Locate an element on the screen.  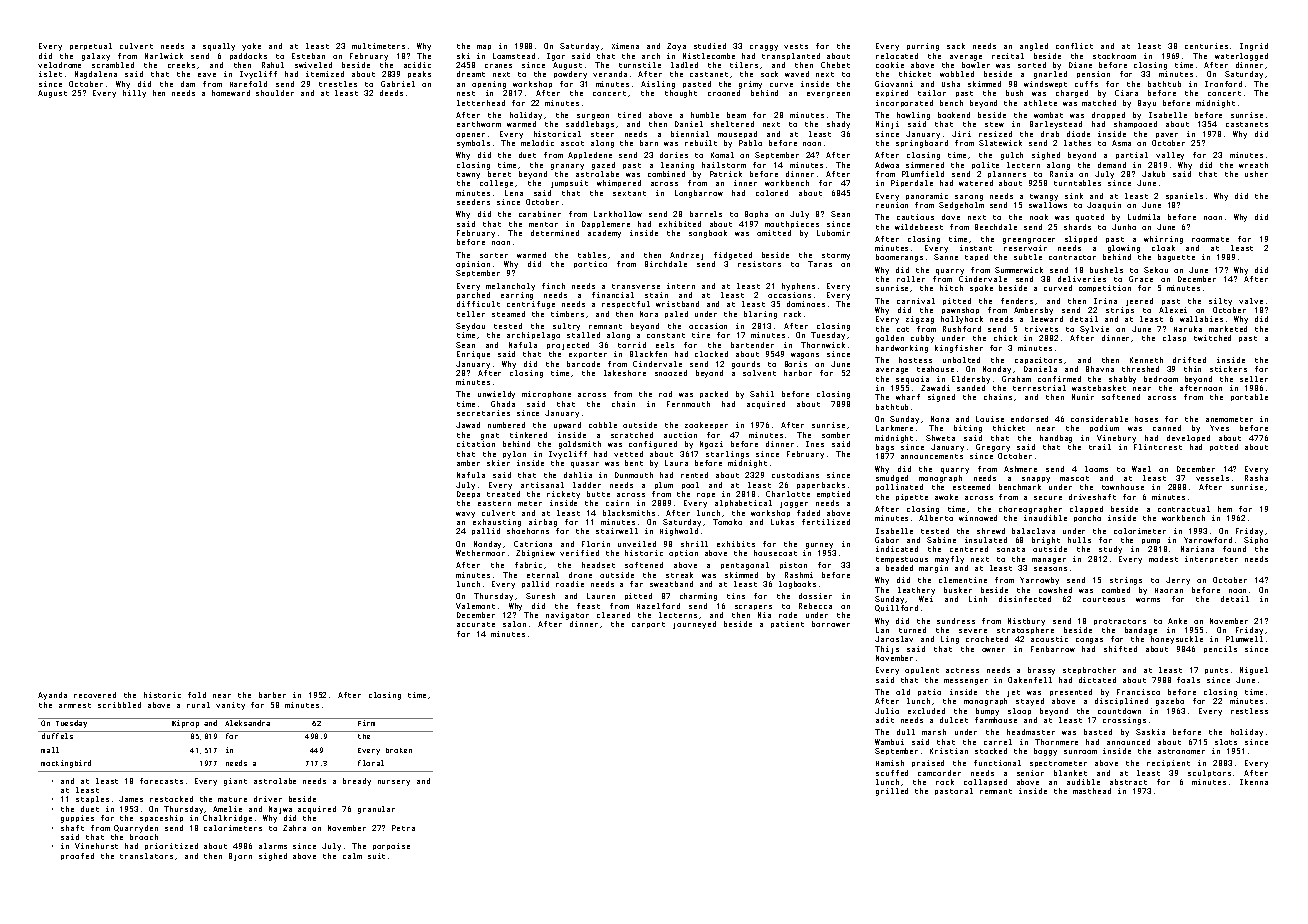
Jawad is located at coordinates (468, 425).
